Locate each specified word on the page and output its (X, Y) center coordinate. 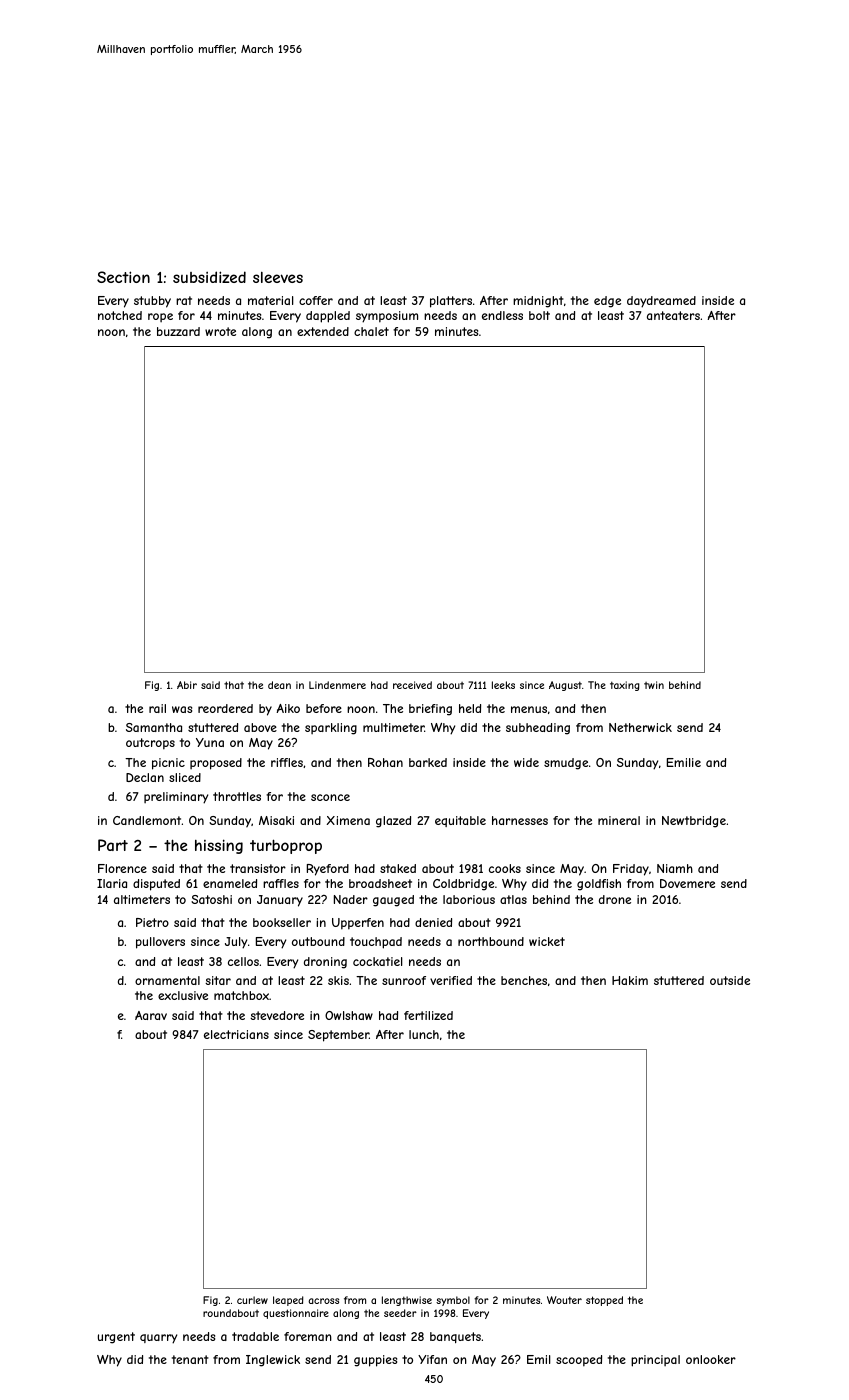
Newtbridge (694, 822)
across (323, 1301)
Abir (187, 685)
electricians (236, 1034)
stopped (604, 1301)
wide (526, 762)
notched (120, 315)
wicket (547, 941)
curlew (252, 1300)
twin (654, 685)
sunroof (404, 980)
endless (502, 315)
